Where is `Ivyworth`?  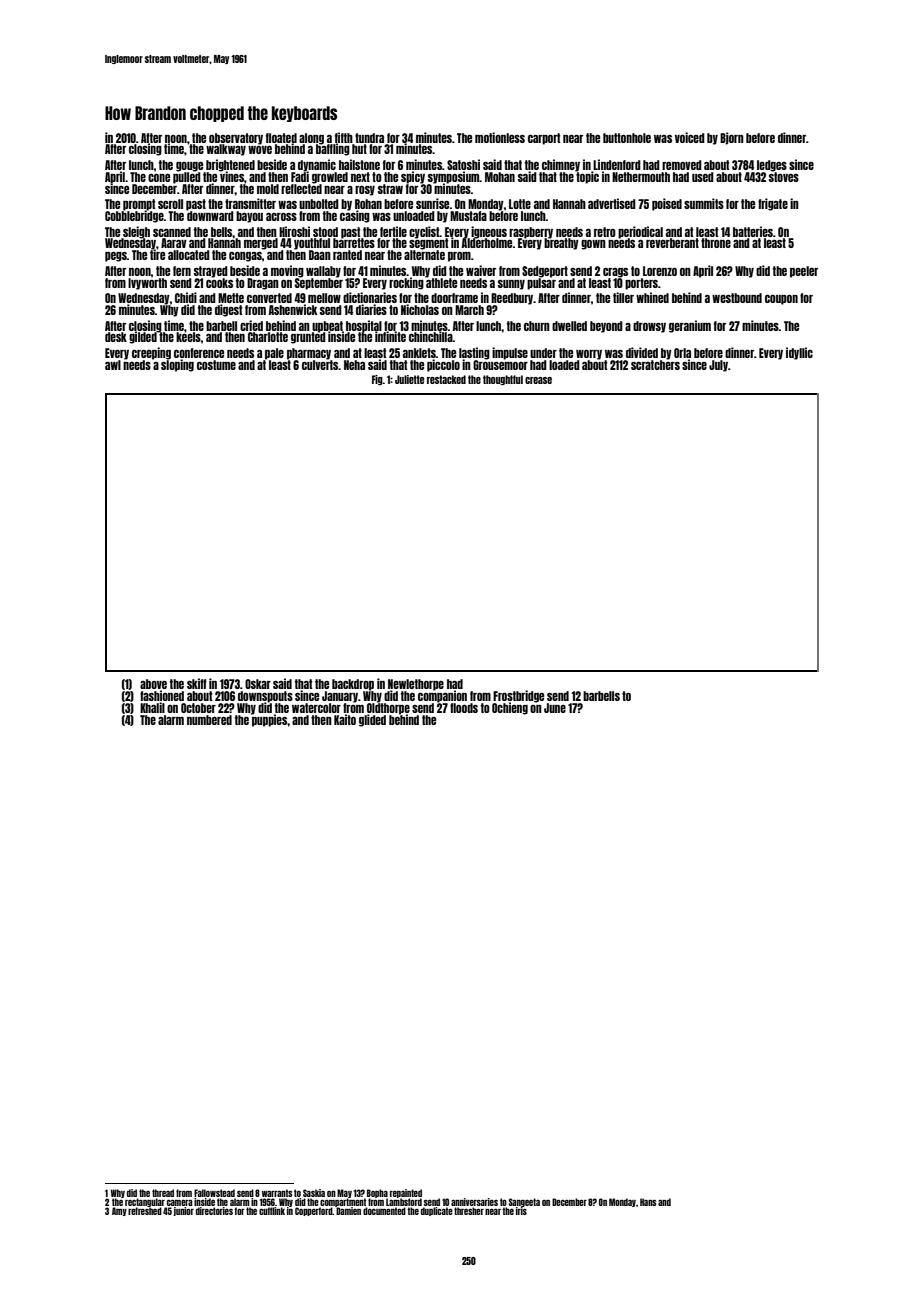 Ivyworth is located at coordinates (147, 284).
